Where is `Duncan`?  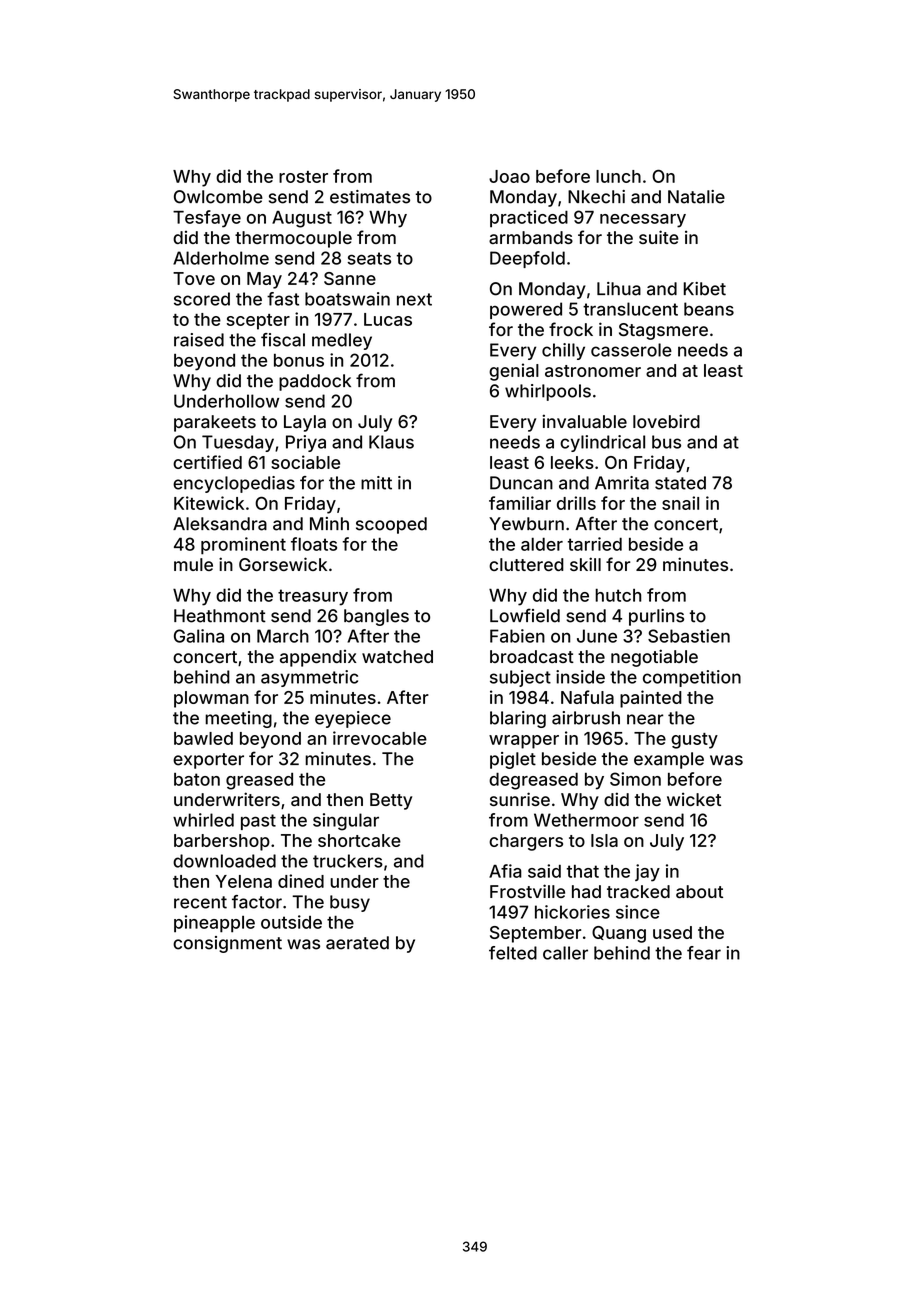
Duncan is located at coordinates (521, 483).
